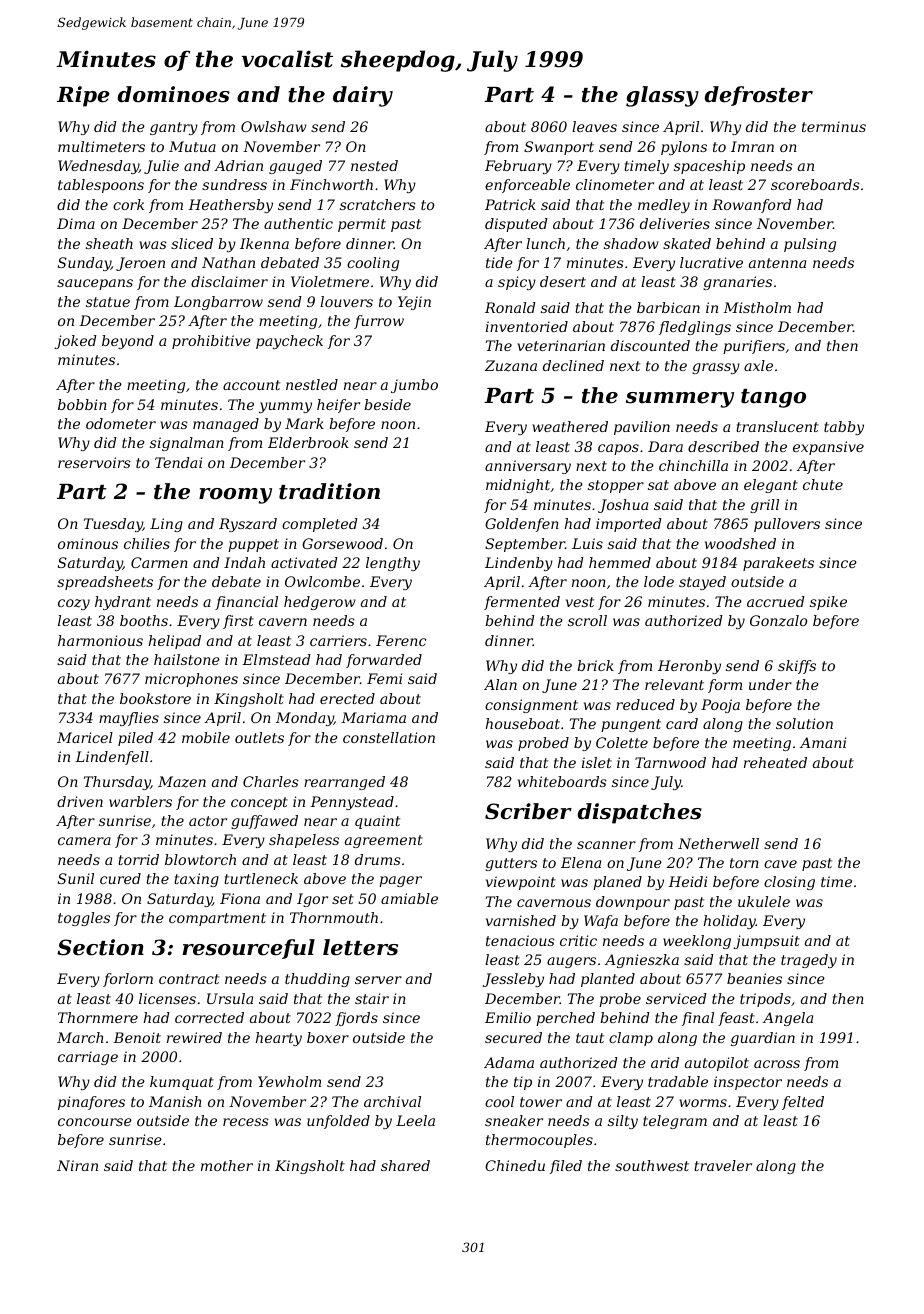 The height and width of the screenshot is (1314, 924). I want to click on Goldenfen, so click(522, 525).
